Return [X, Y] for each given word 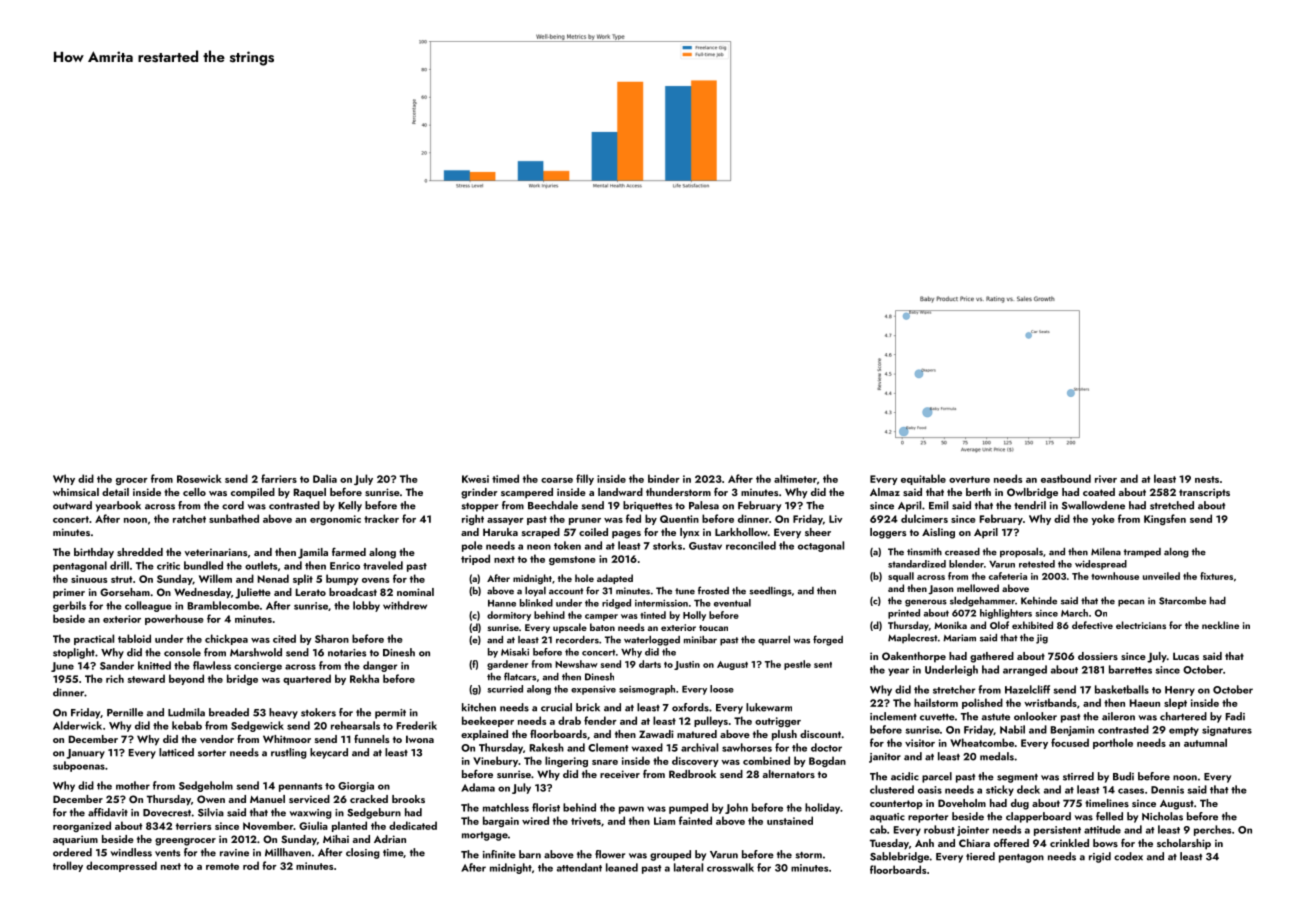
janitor [885, 758]
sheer [818, 532]
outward [72, 505]
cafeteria [1008, 576]
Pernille [125, 712]
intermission [661, 603]
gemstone [572, 560]
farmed [349, 551]
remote [222, 866]
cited [284, 638]
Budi [1123, 776]
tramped [1142, 553]
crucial [556, 707]
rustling [289, 753]
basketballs [1122, 689]
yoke [1103, 519]
